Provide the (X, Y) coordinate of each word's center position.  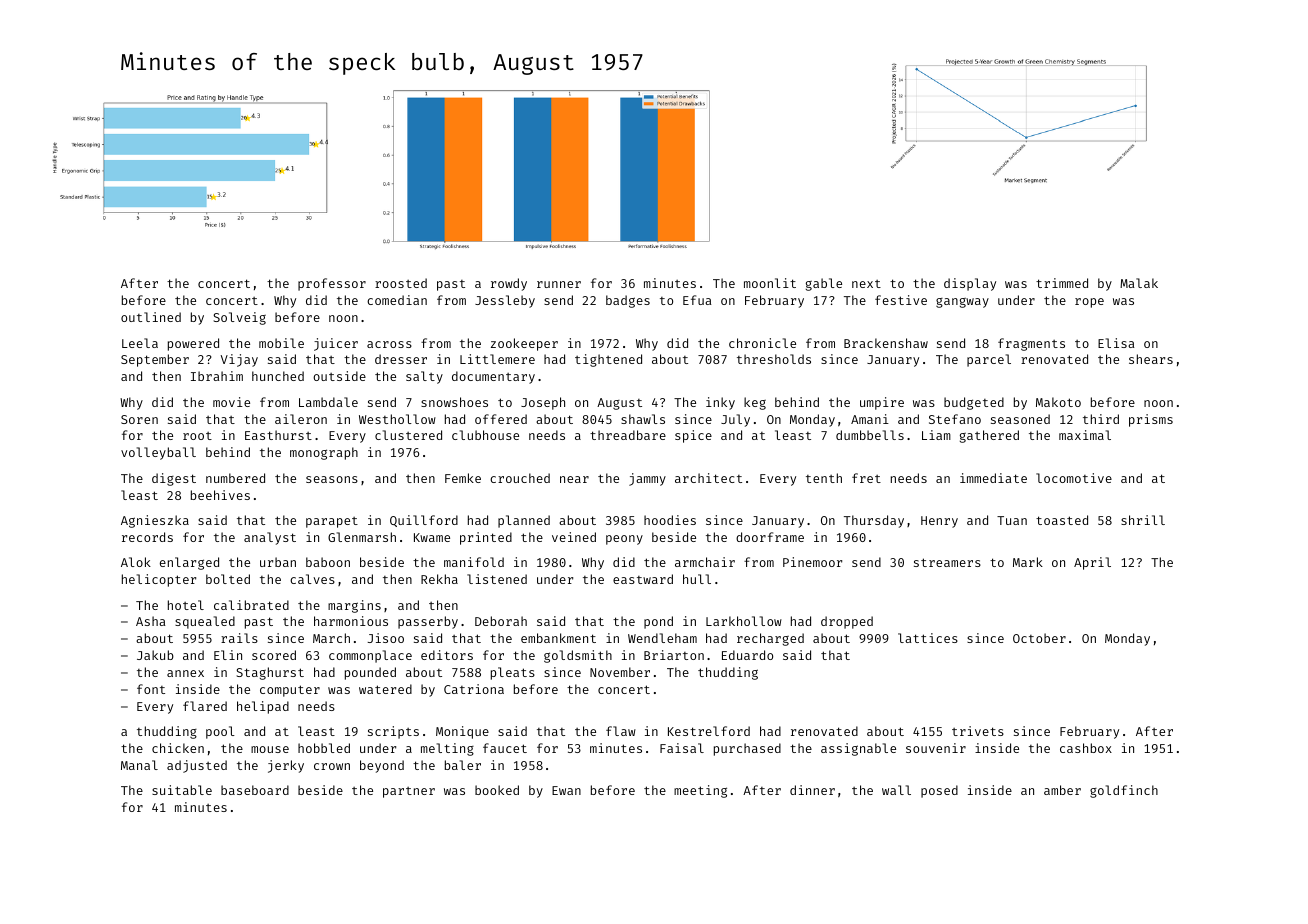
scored (274, 655)
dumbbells (870, 435)
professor (332, 284)
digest (174, 479)
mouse (270, 749)
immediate (993, 478)
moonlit (770, 283)
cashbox (1086, 748)
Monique (462, 732)
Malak (1139, 283)
